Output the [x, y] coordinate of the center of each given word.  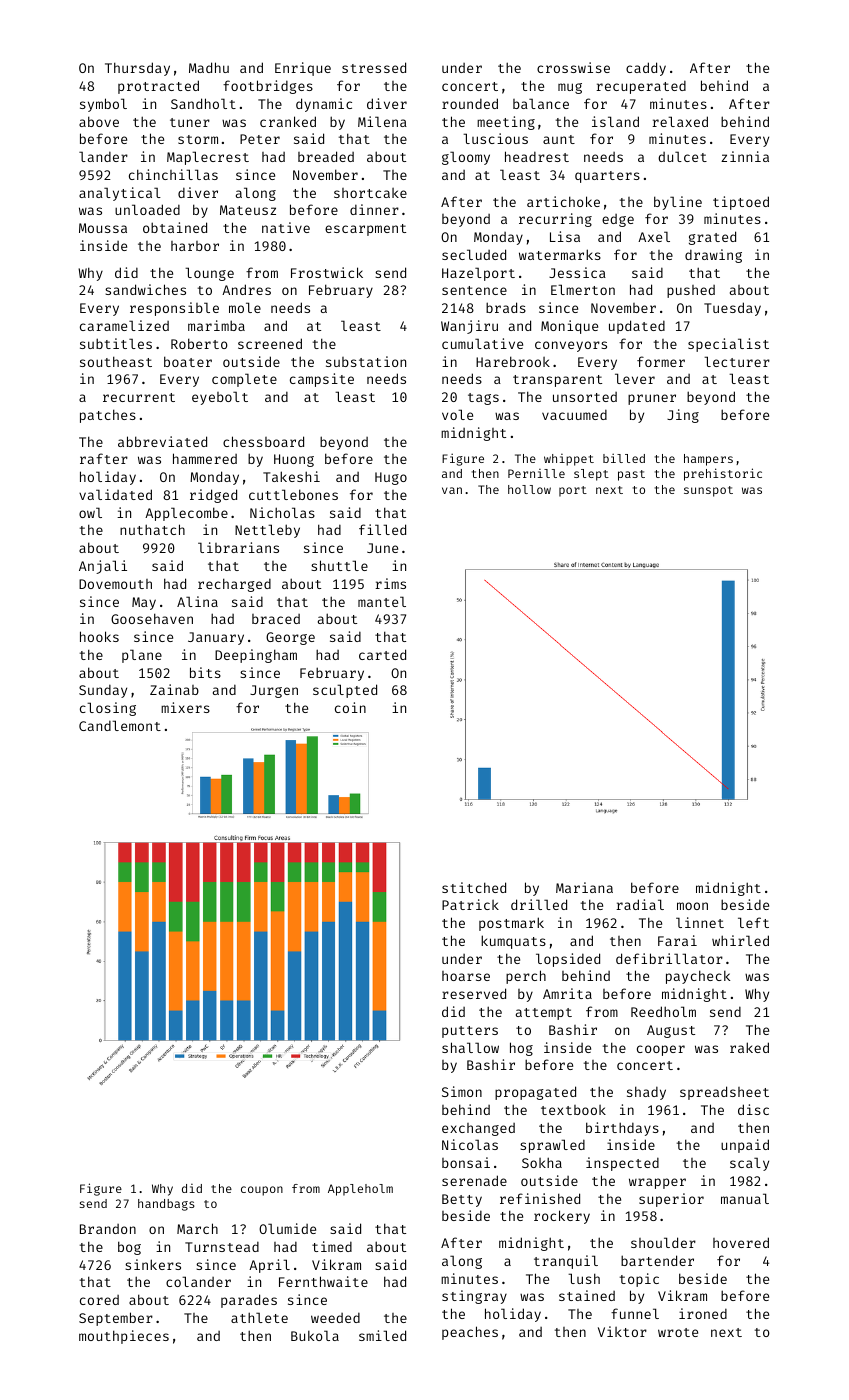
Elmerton [583, 289]
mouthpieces [124, 1337]
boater [188, 361]
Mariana [584, 887]
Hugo [391, 478]
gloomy [466, 158]
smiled [382, 1335]
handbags [166, 1205]
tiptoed [741, 203]
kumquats [513, 942]
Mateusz [248, 210]
